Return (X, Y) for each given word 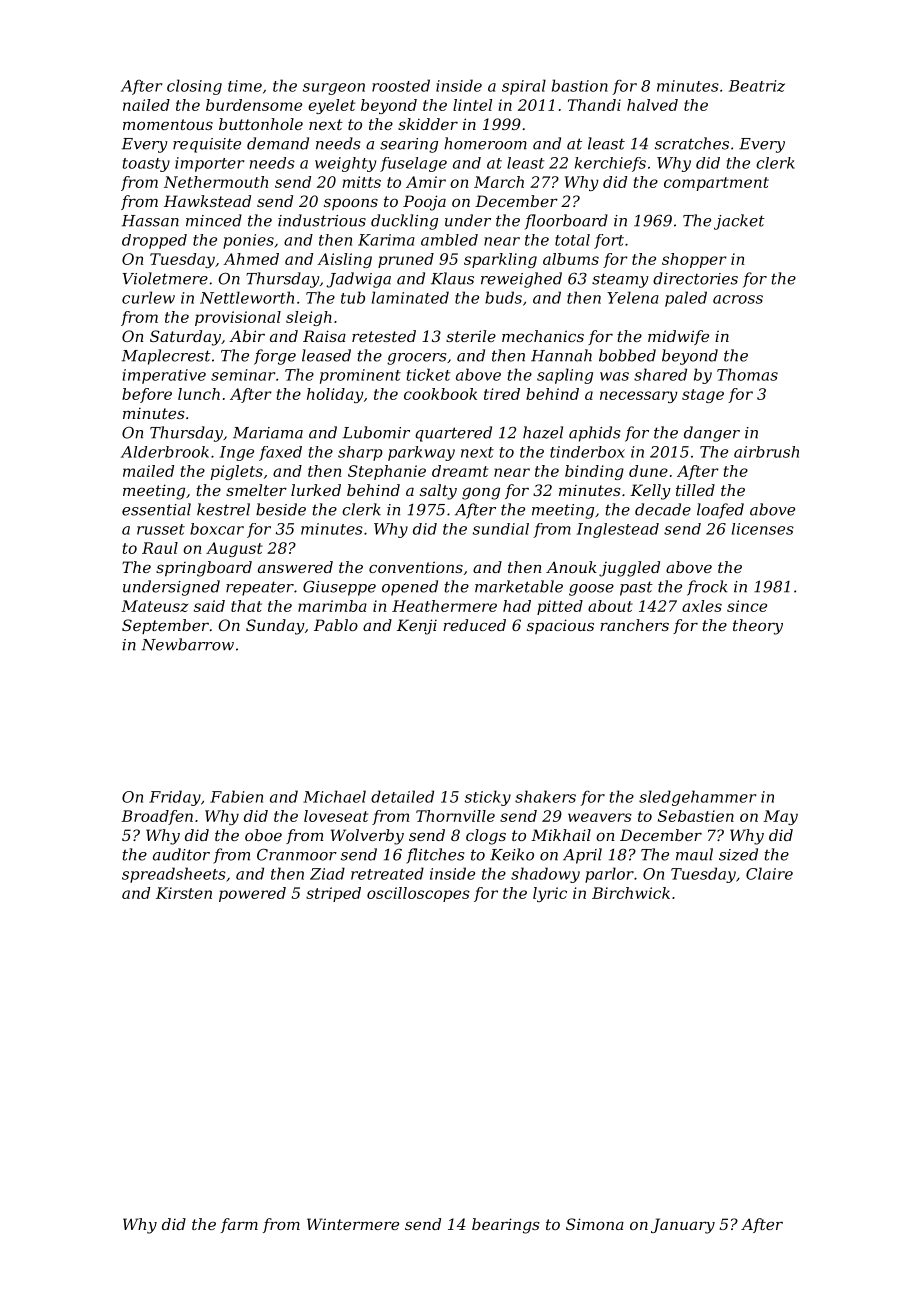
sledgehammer (697, 798)
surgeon (334, 89)
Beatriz (757, 86)
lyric (550, 894)
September (165, 626)
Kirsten (184, 893)
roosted (401, 85)
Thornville (455, 816)
